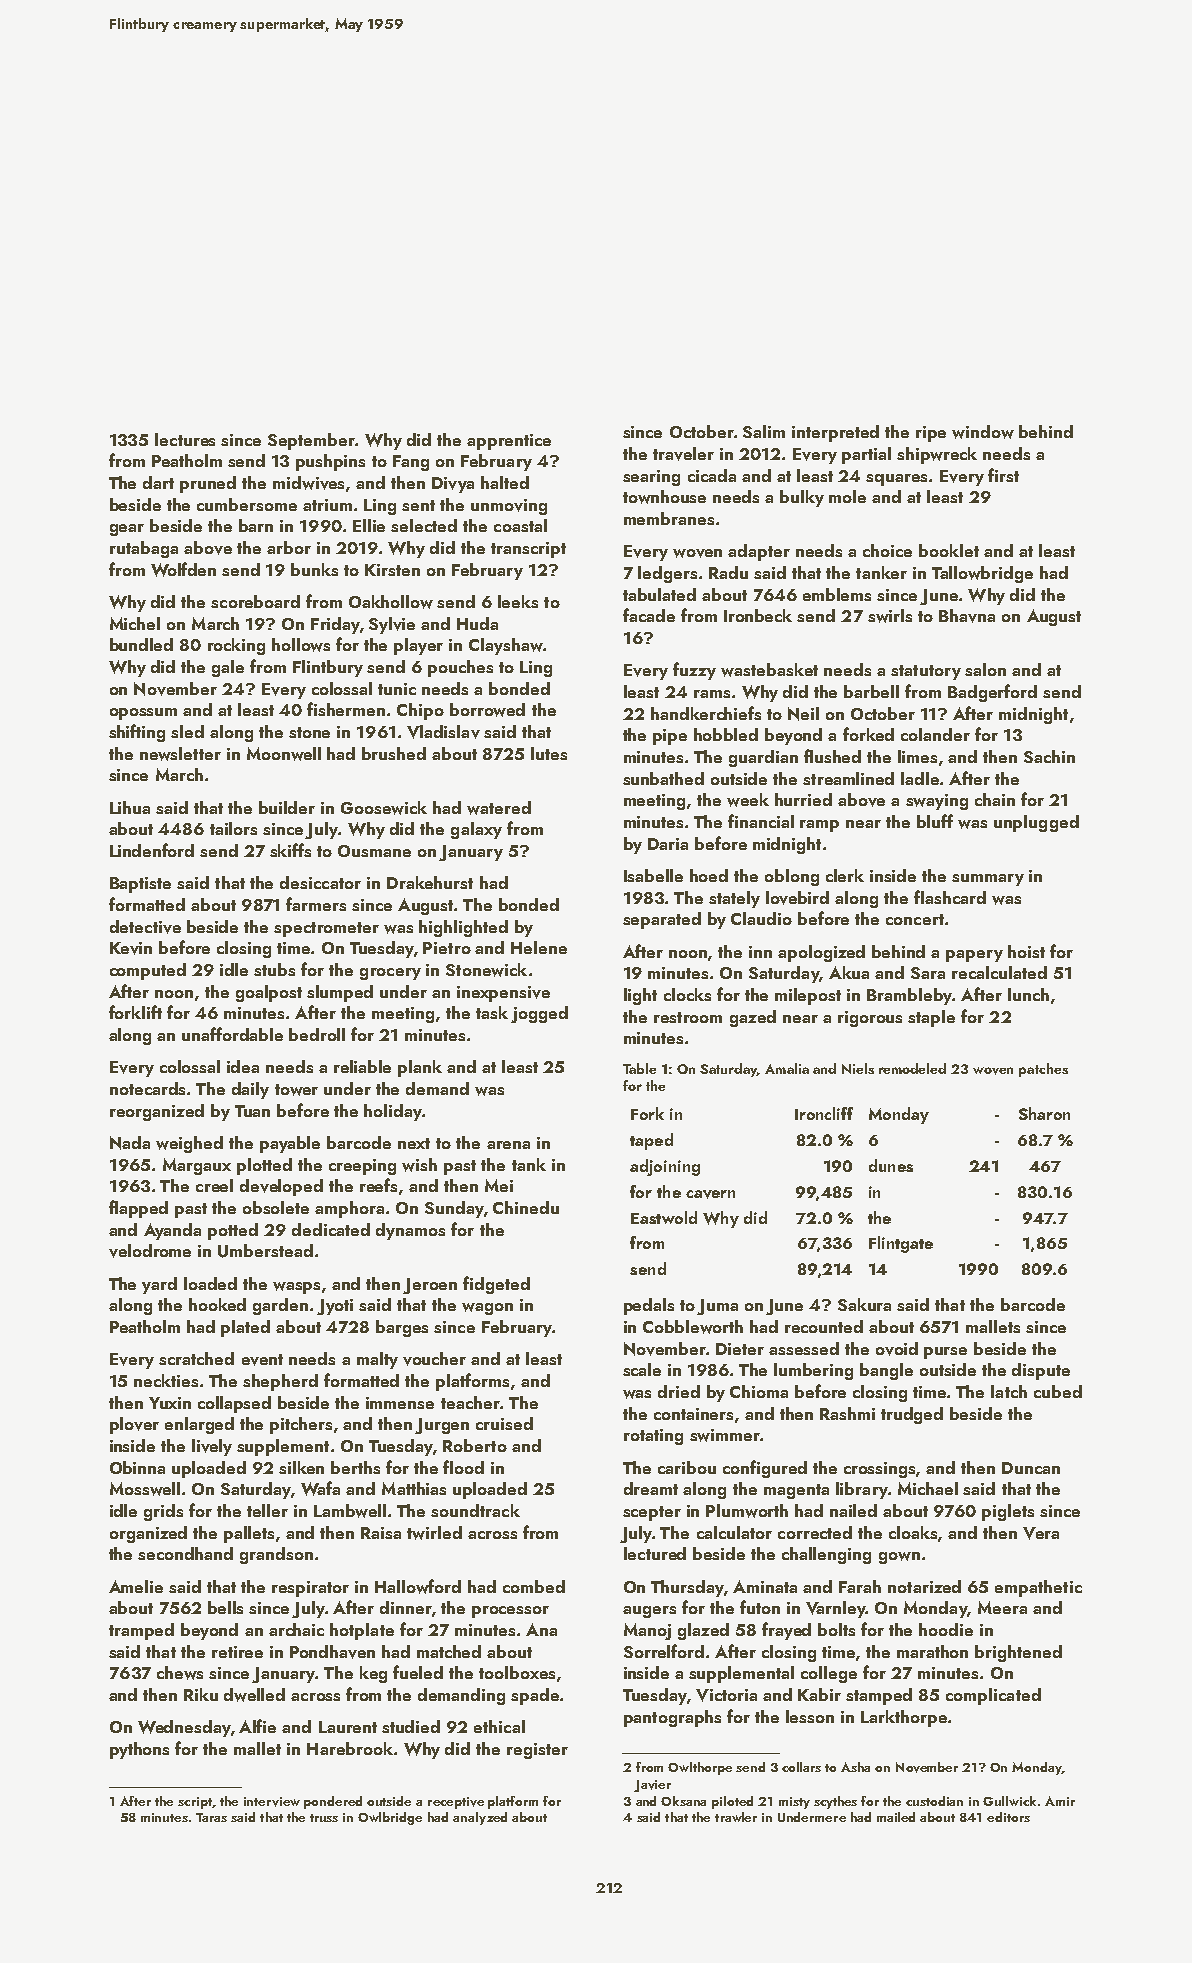 Image resolution: width=1192 pixels, height=1963 pixels. Describe the element at coordinates (797, 898) in the page. I see `lovebird` at that location.
